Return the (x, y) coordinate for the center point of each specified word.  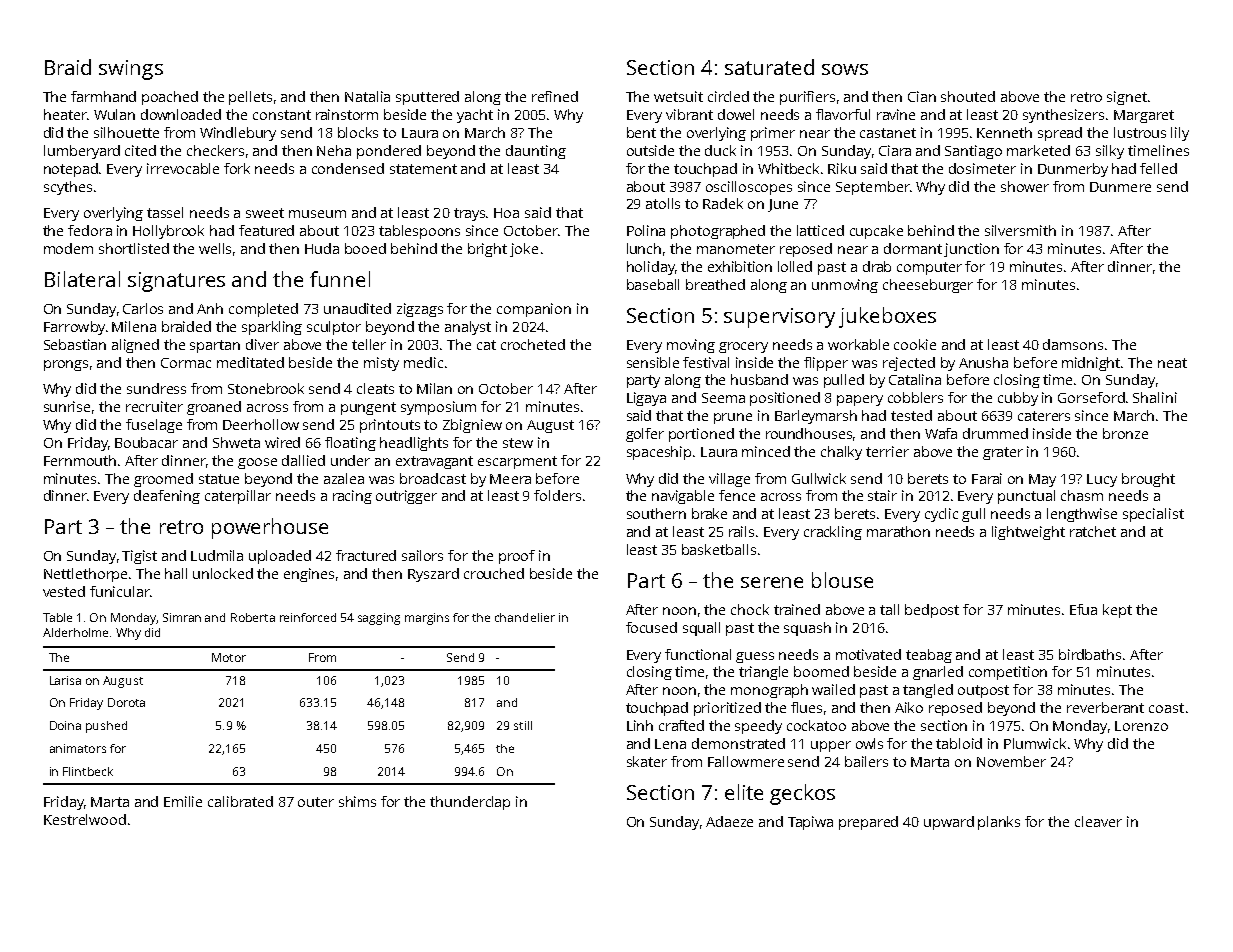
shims (357, 801)
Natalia (367, 96)
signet (1127, 98)
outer (316, 802)
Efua (1083, 609)
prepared (868, 823)
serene (772, 582)
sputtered (427, 98)
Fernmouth (80, 460)
